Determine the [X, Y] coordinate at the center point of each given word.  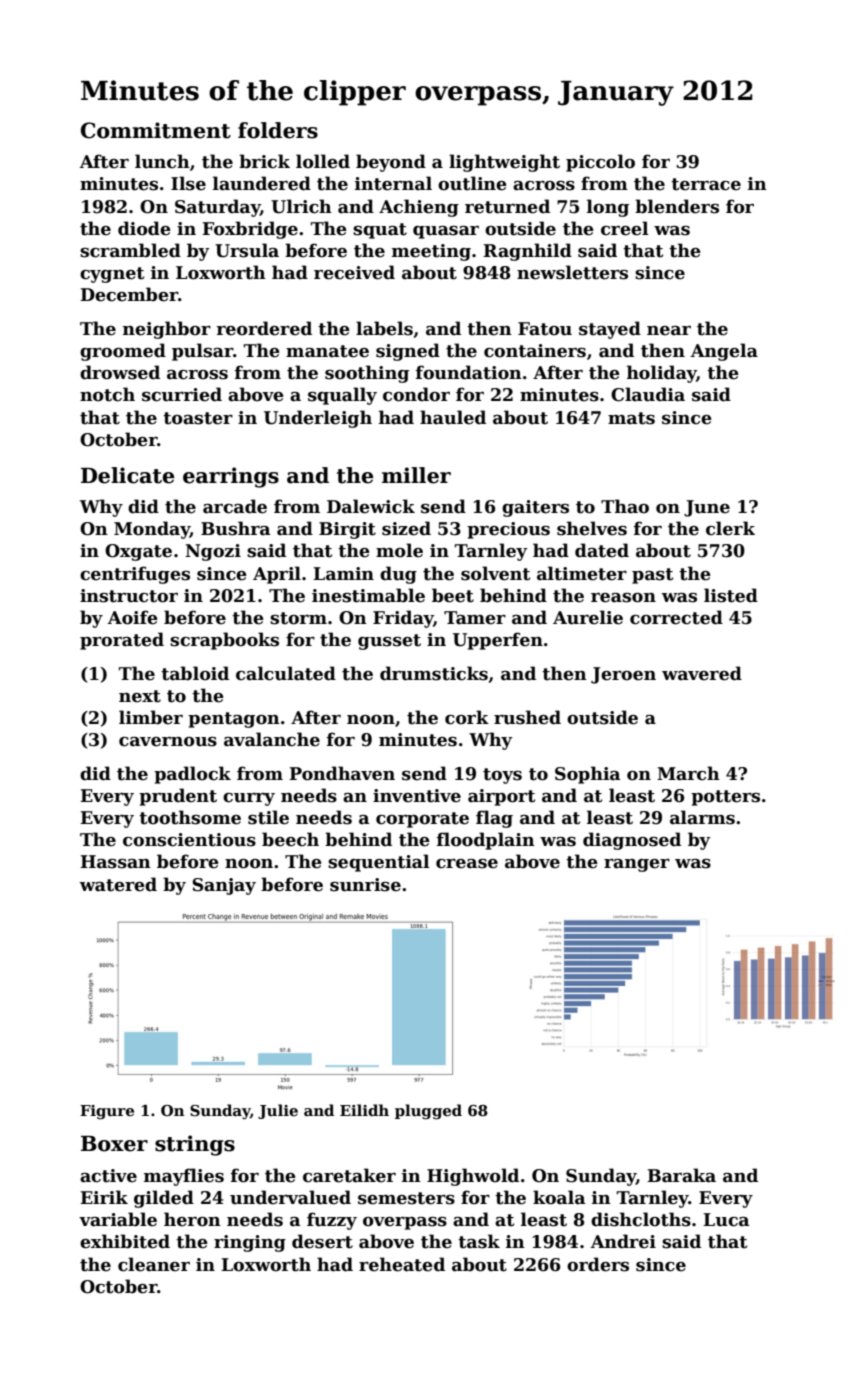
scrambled [130, 250]
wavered [702, 673]
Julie [278, 1111]
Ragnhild [527, 252]
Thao [625, 506]
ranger [637, 865]
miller [416, 475]
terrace [706, 184]
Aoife [133, 617]
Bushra [236, 528]
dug [398, 575]
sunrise [365, 885]
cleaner [154, 1264]
